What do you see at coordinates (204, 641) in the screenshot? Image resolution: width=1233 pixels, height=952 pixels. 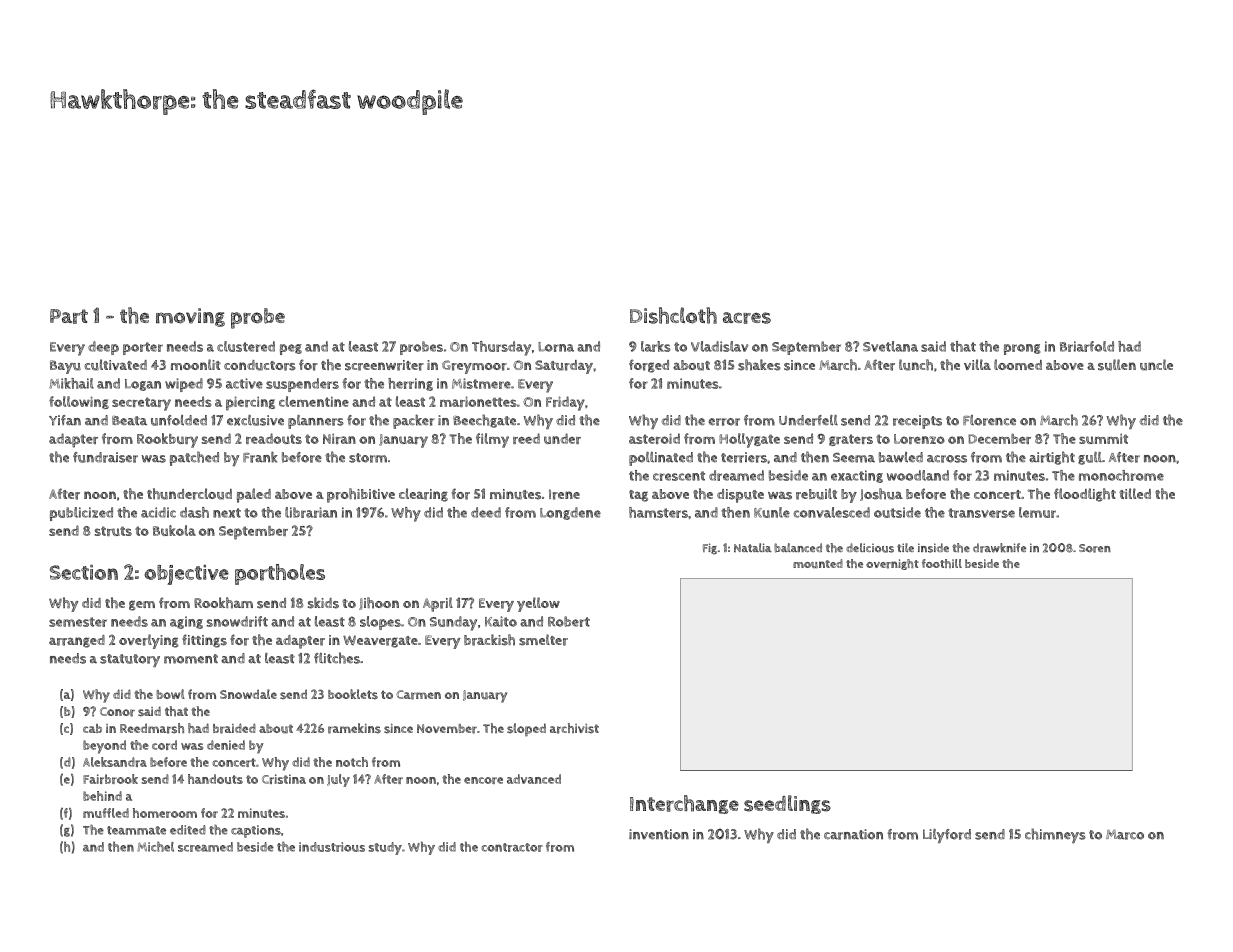 I see `fittings` at bounding box center [204, 641].
